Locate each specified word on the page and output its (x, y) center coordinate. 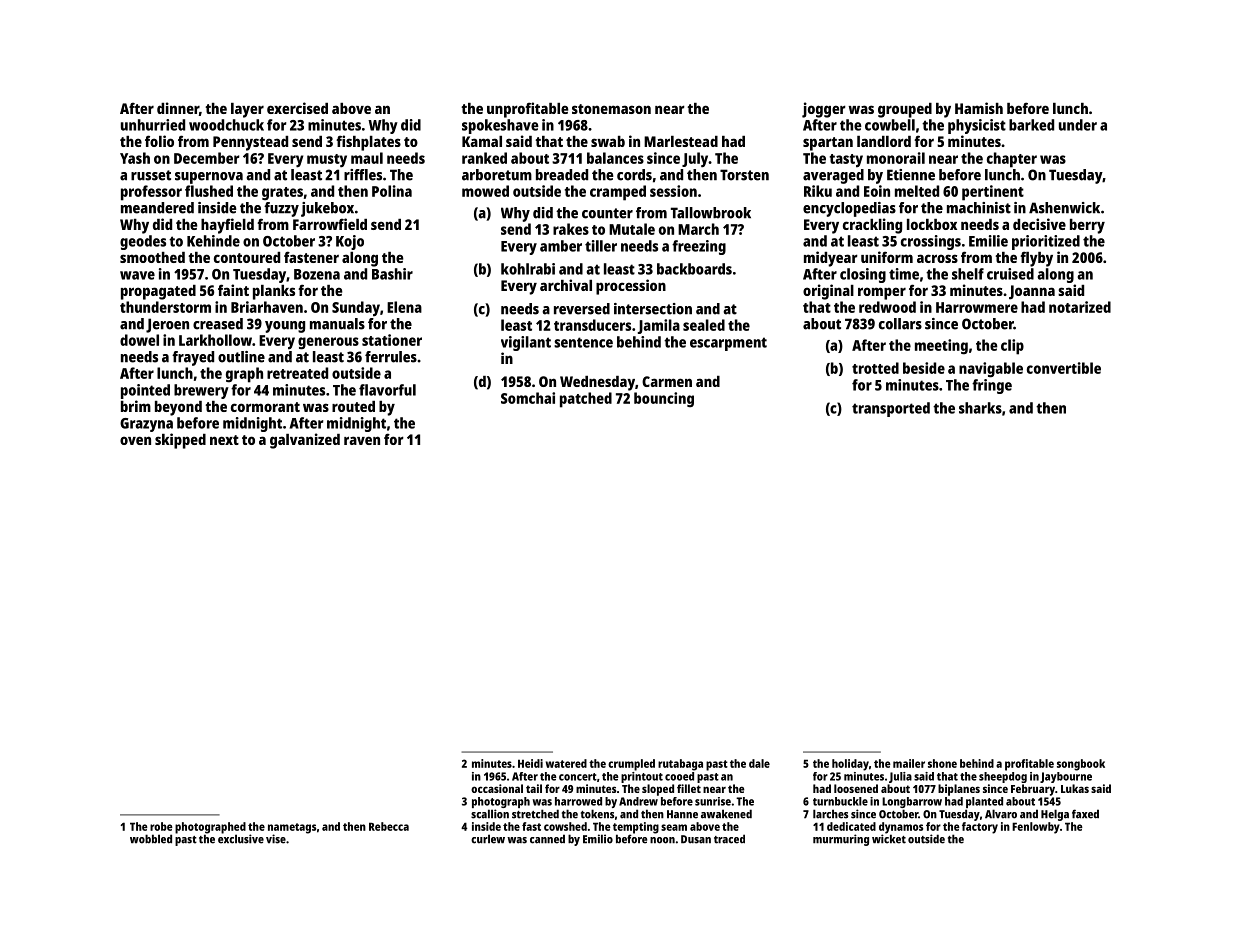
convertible (1064, 368)
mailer (909, 763)
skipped (180, 441)
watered (566, 763)
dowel (139, 340)
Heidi (530, 763)
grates (282, 194)
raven (362, 440)
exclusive (241, 839)
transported (891, 409)
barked (1031, 125)
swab (608, 141)
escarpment (728, 344)
